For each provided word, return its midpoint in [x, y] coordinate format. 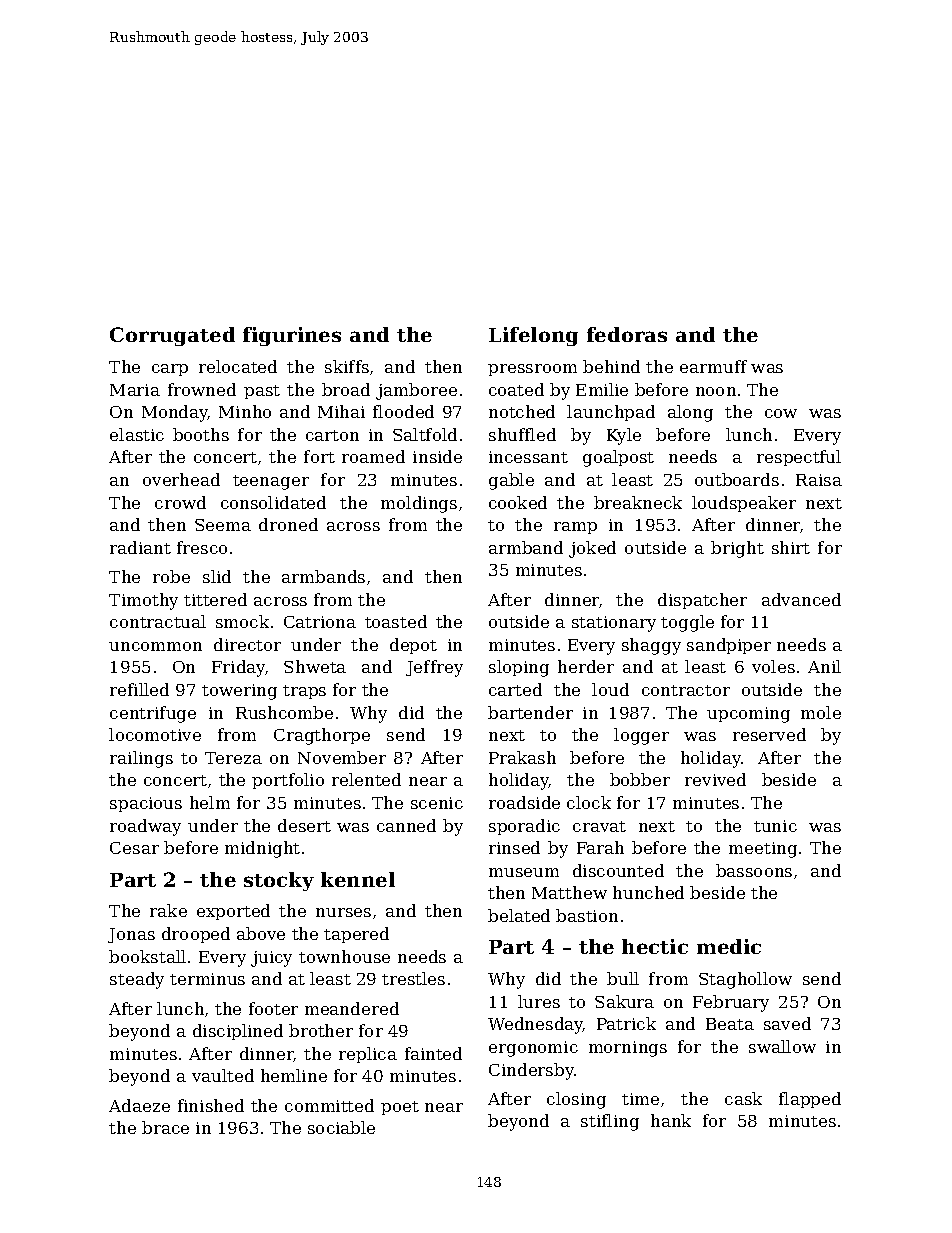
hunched [648, 892]
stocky [279, 881]
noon [716, 391]
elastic [137, 434]
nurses [343, 912]
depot [413, 646]
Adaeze [139, 1105]
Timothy [143, 601]
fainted [433, 1053]
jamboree [416, 391]
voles [773, 666]
